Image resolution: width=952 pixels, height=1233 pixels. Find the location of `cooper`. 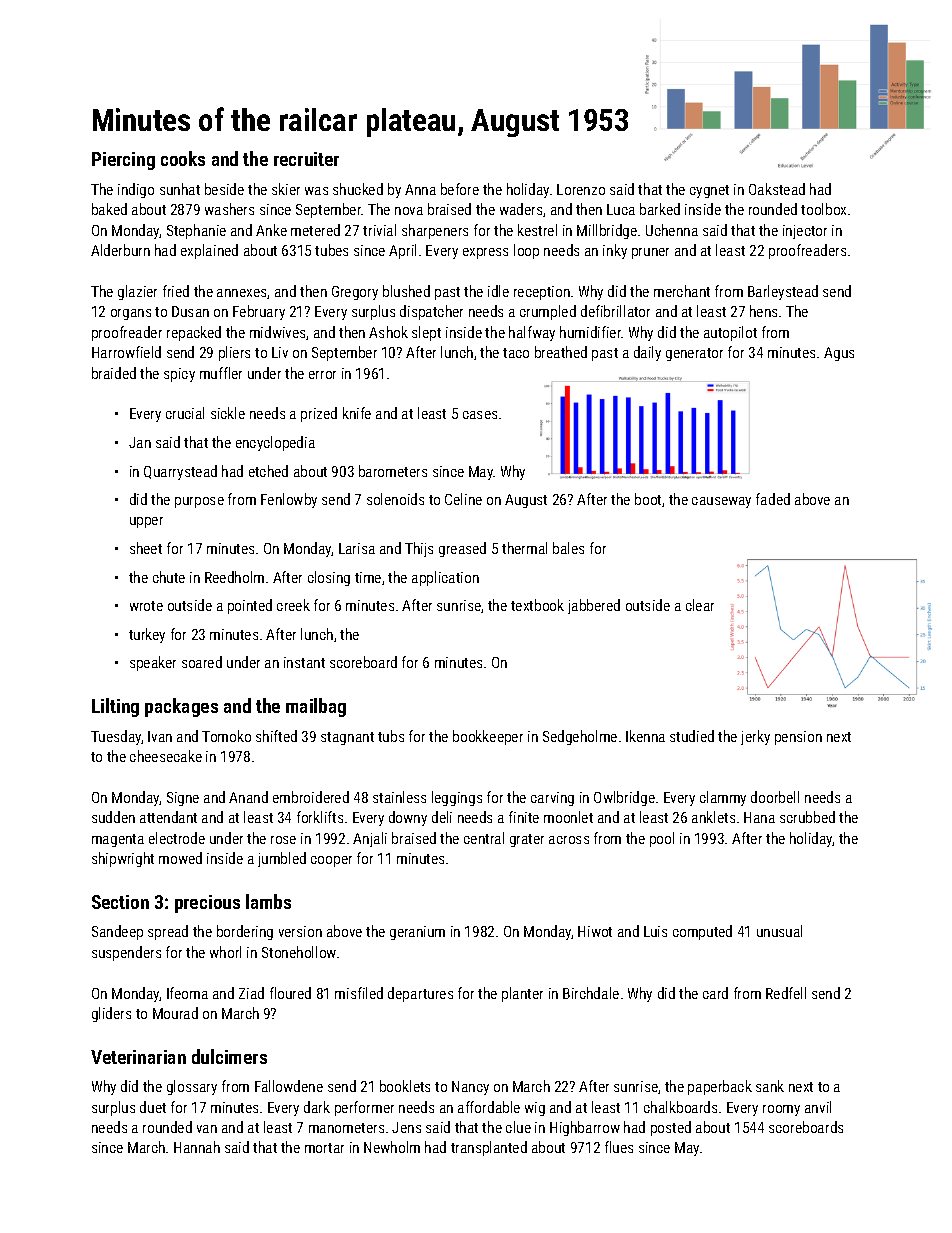

cooper is located at coordinates (331, 861).
